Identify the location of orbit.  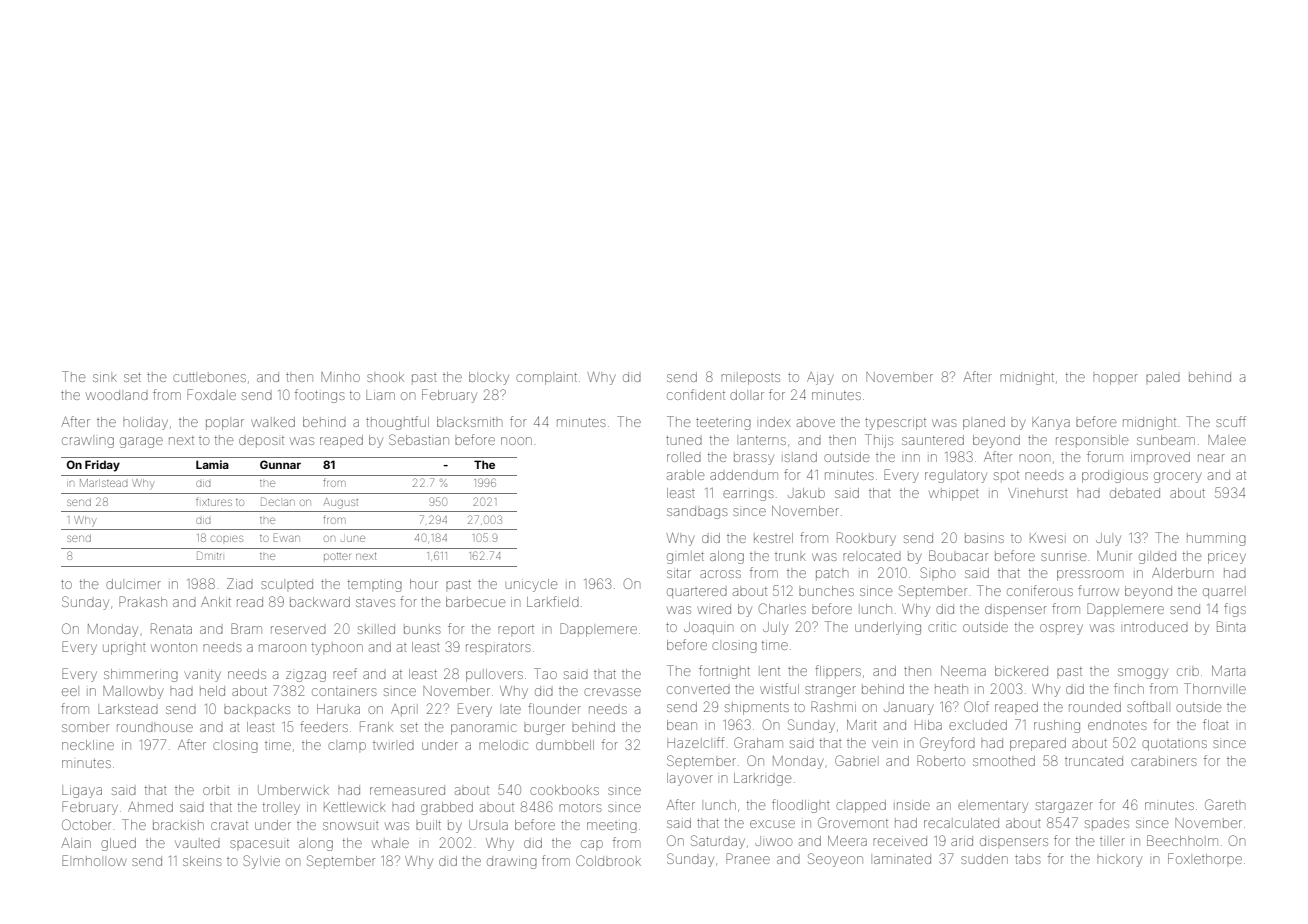
(216, 790).
